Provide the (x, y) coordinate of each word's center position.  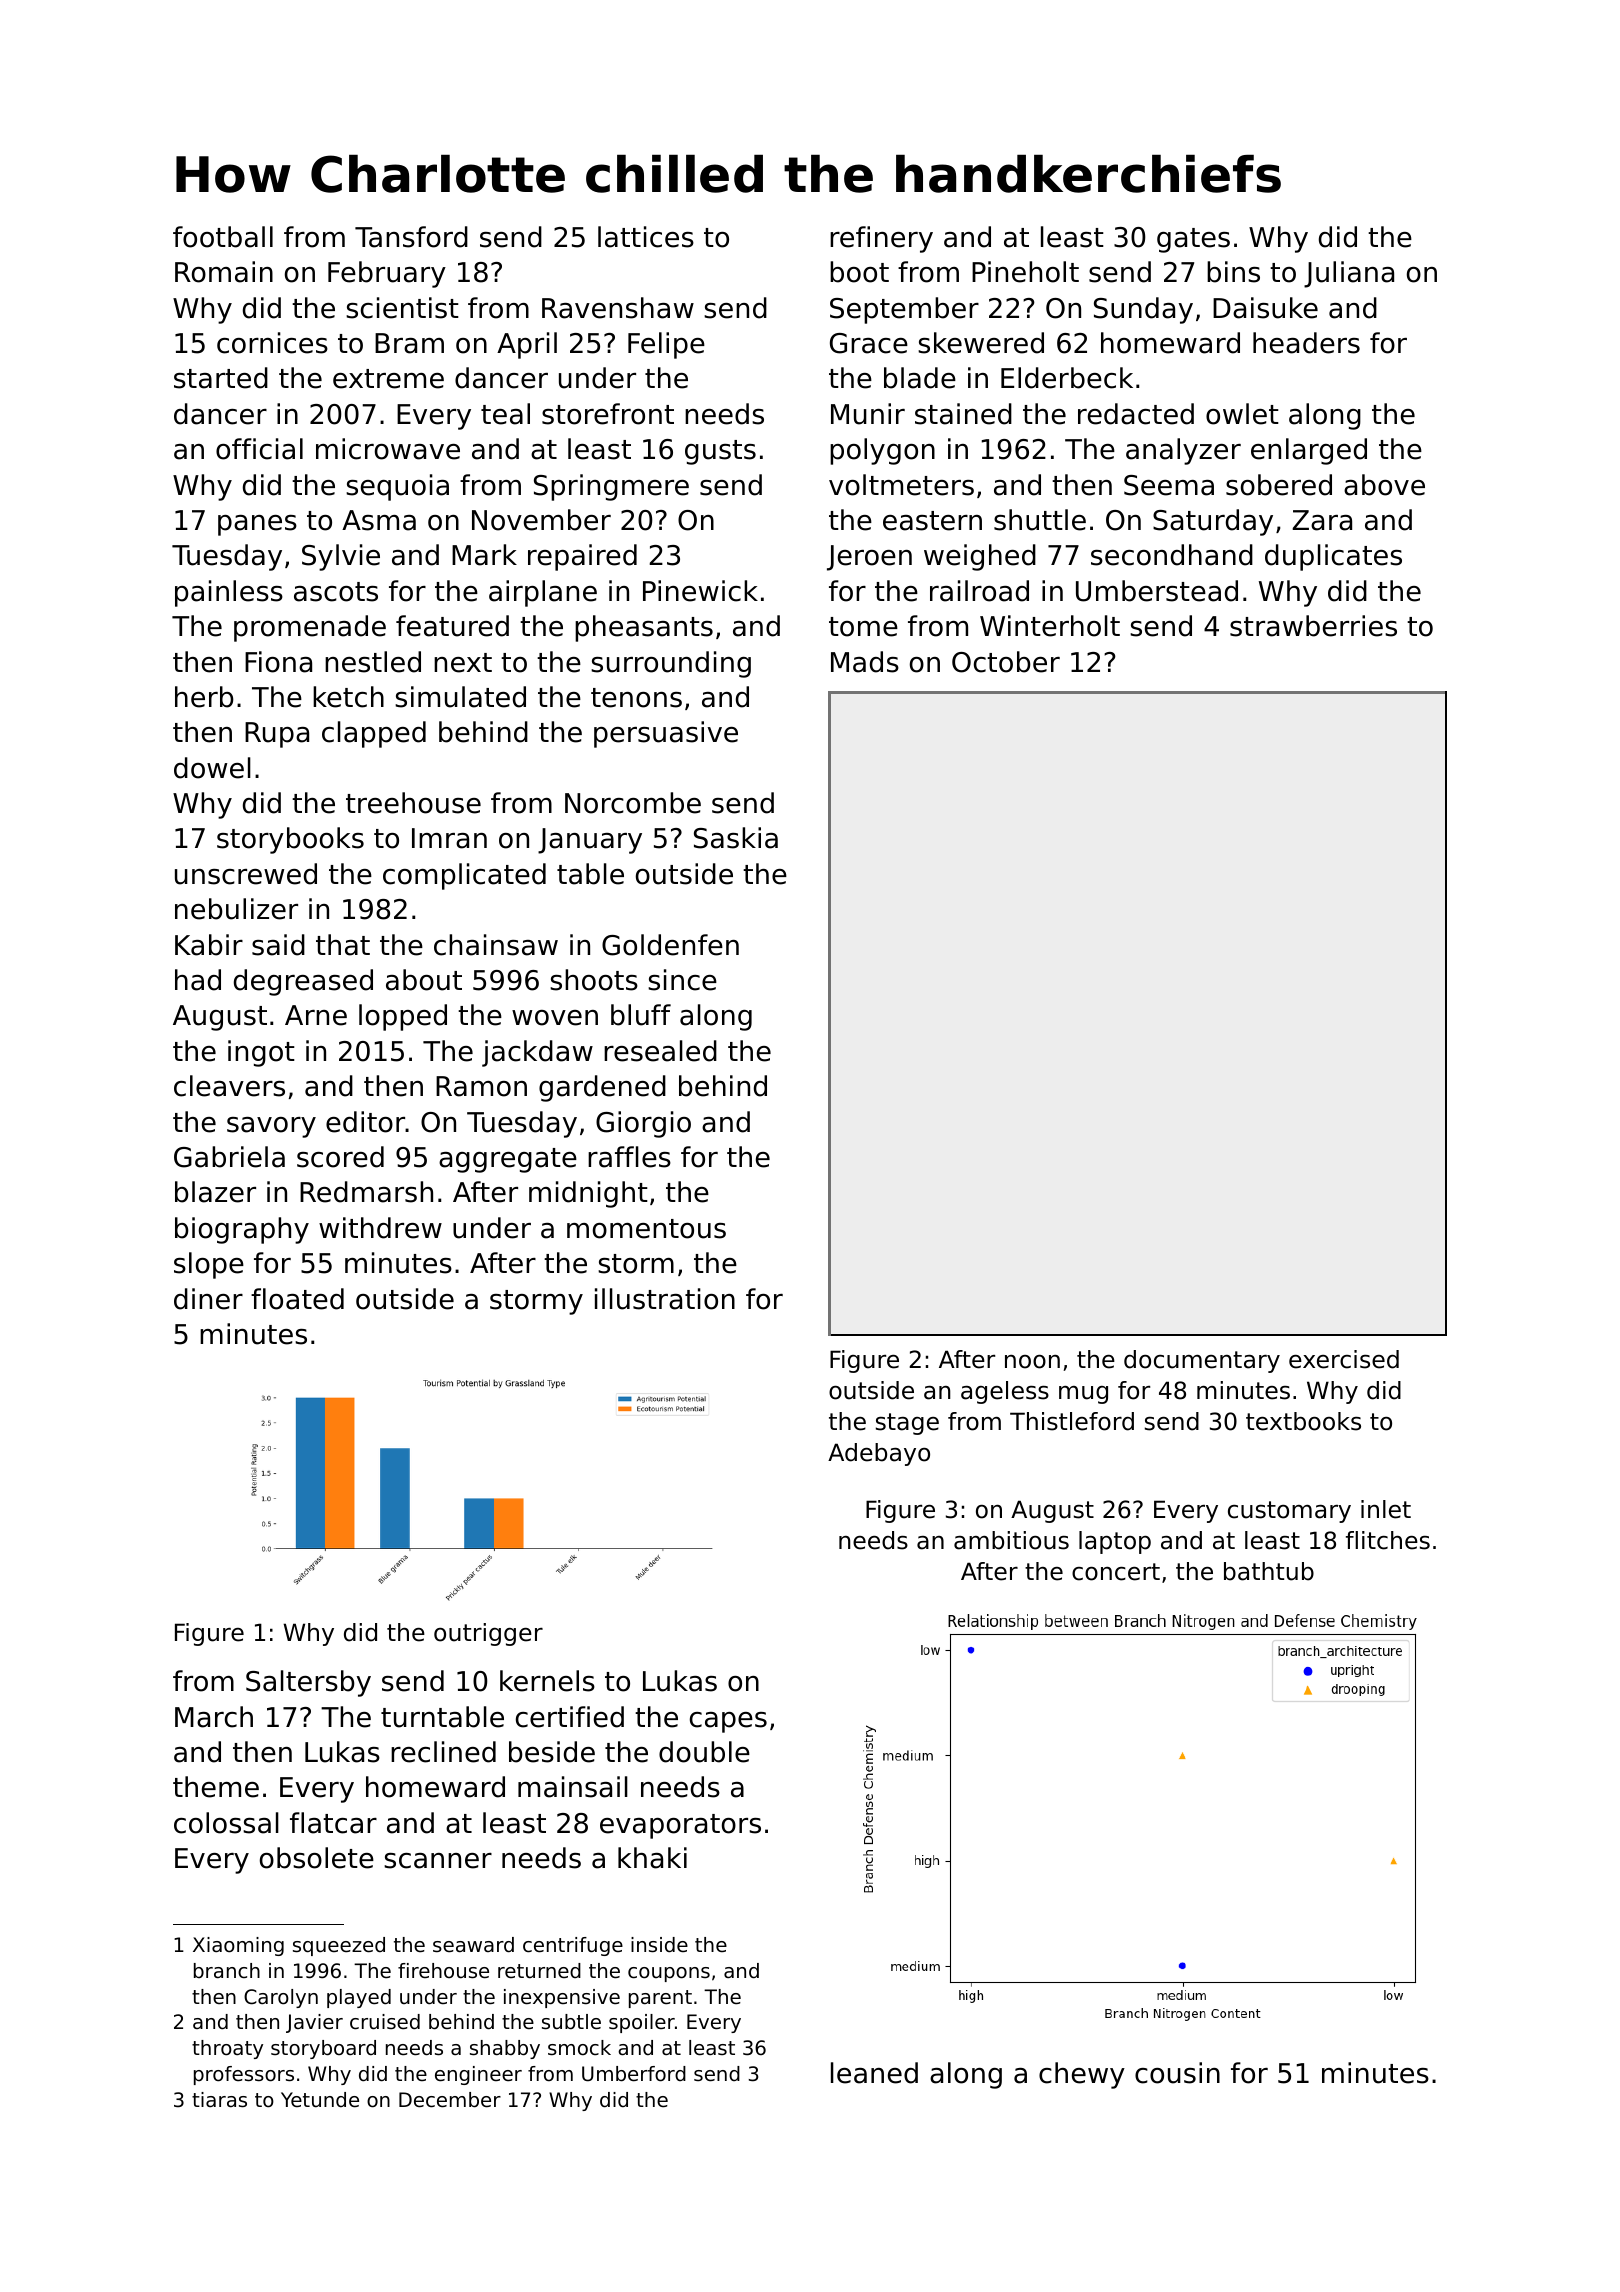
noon (1032, 1362)
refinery (881, 239)
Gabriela (229, 1157)
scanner (438, 1861)
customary (1289, 1512)
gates (1193, 240)
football (223, 237)
